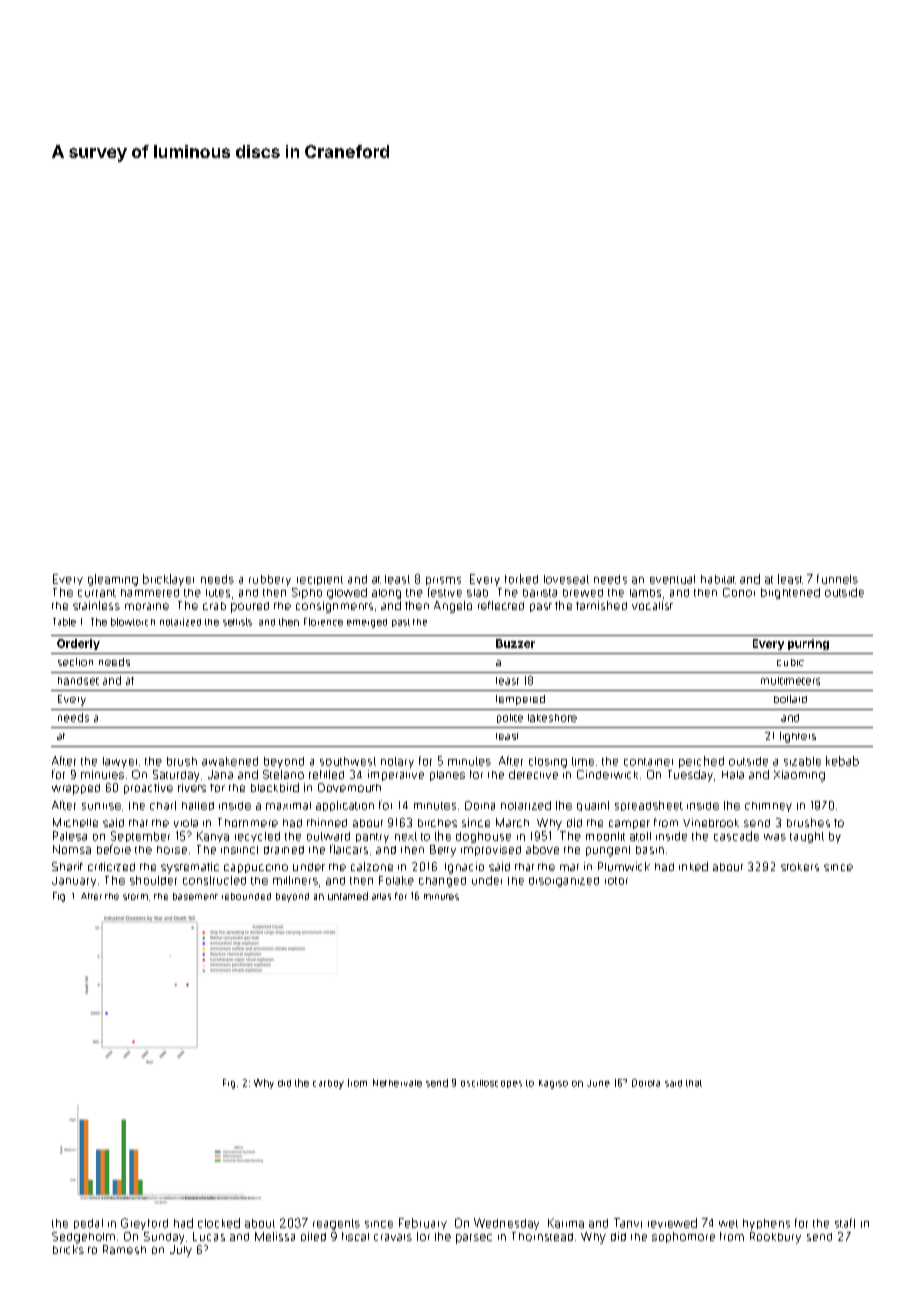 Image resolution: width=924 pixels, height=1314 pixels. I want to click on Dorota, so click(646, 1083).
